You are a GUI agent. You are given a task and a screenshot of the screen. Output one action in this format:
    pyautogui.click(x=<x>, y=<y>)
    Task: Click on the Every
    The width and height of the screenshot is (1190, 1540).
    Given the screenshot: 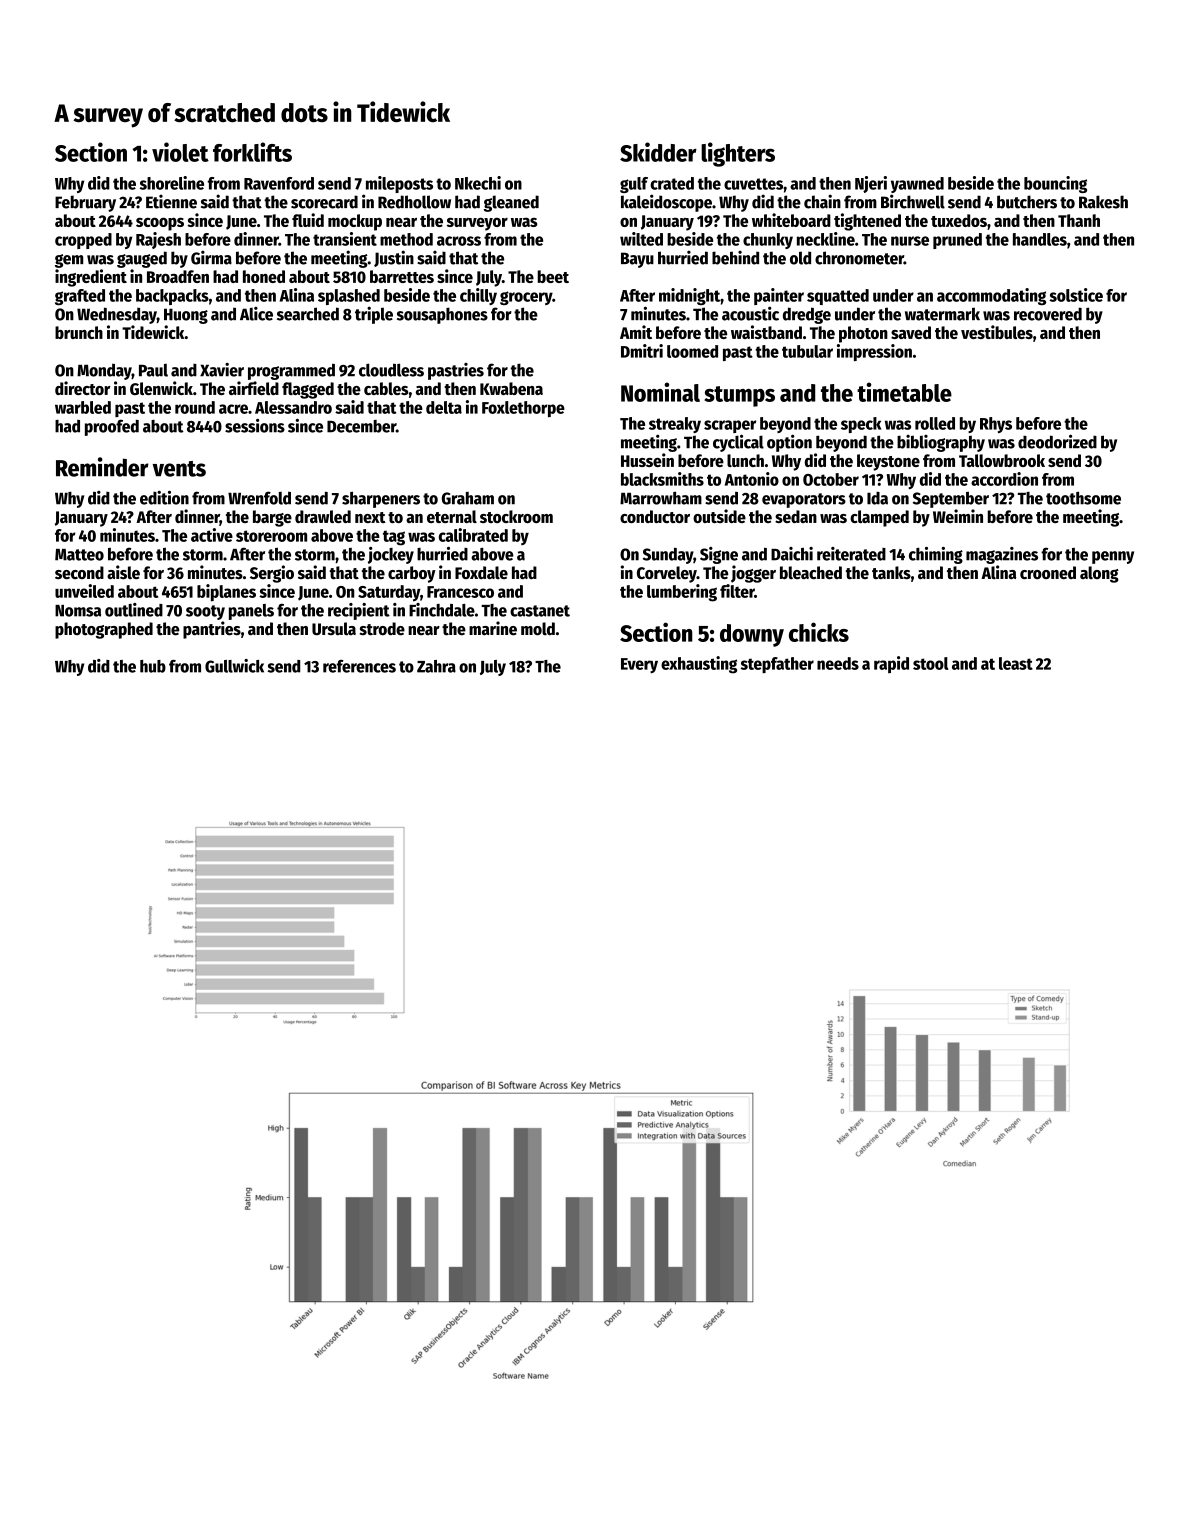 What is the action you would take?
    pyautogui.click(x=639, y=665)
